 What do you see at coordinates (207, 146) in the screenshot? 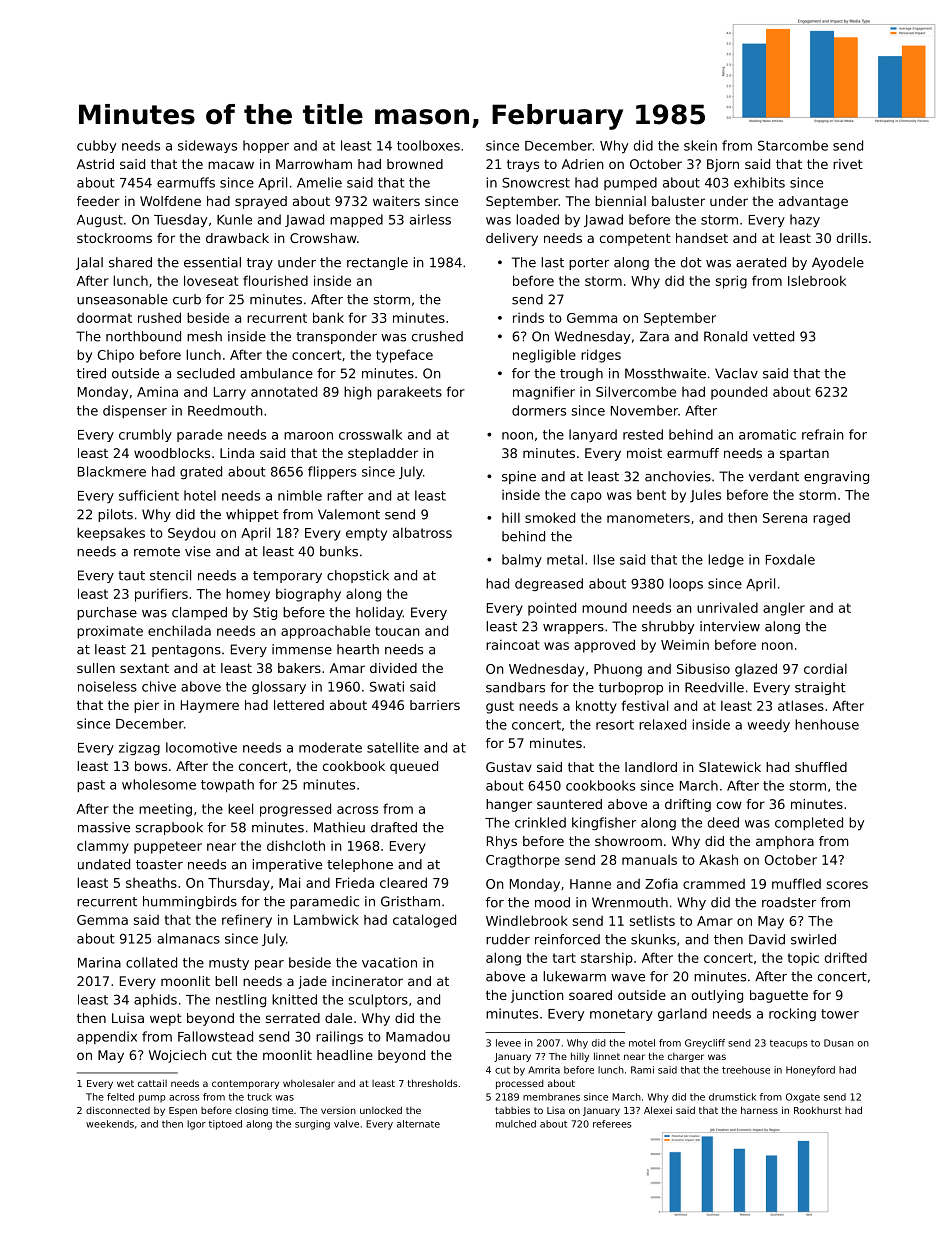
I see `sideways` at bounding box center [207, 146].
